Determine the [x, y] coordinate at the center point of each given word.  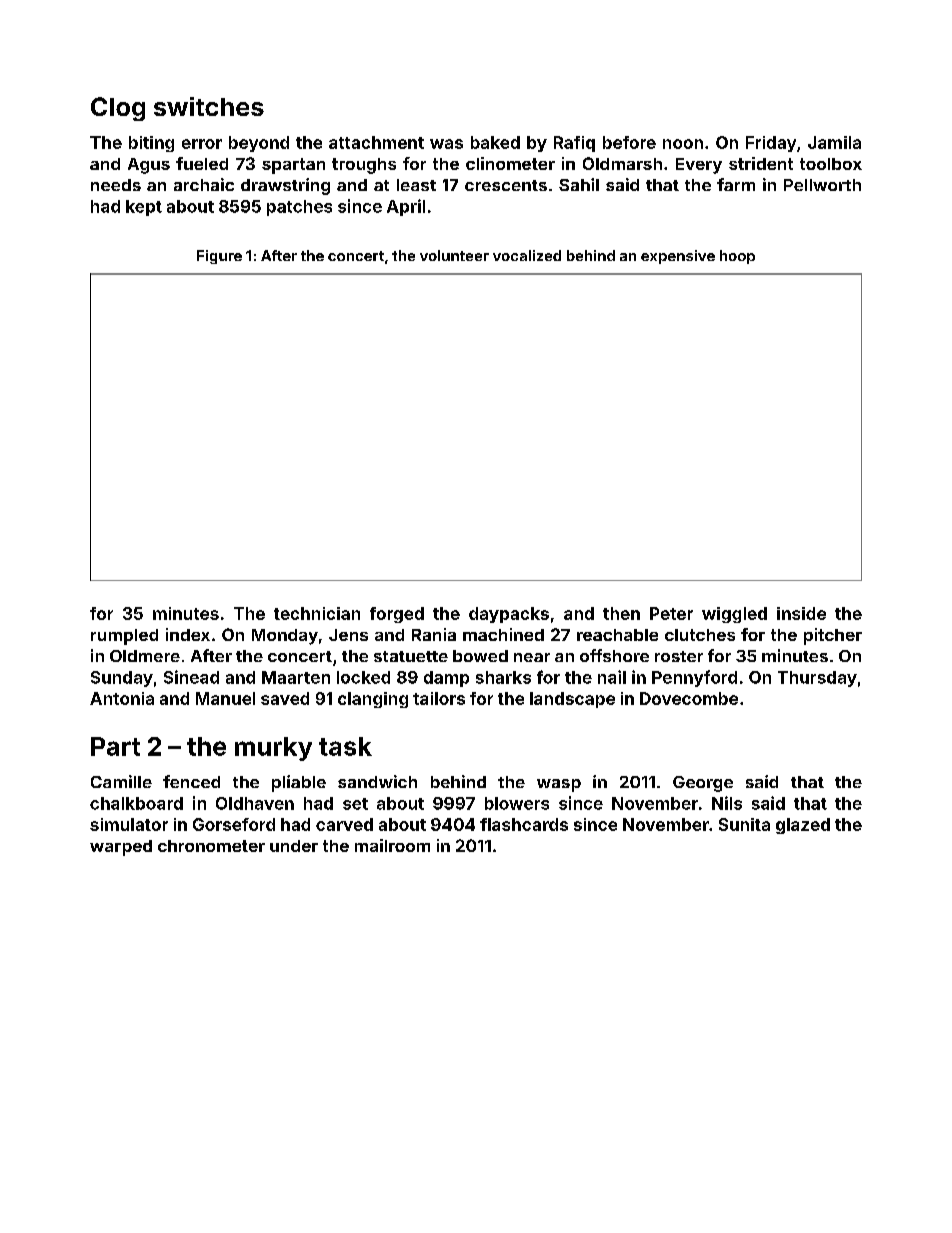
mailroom [392, 845]
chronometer [211, 846]
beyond [259, 144]
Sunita [744, 824]
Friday [771, 144]
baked [495, 142]
